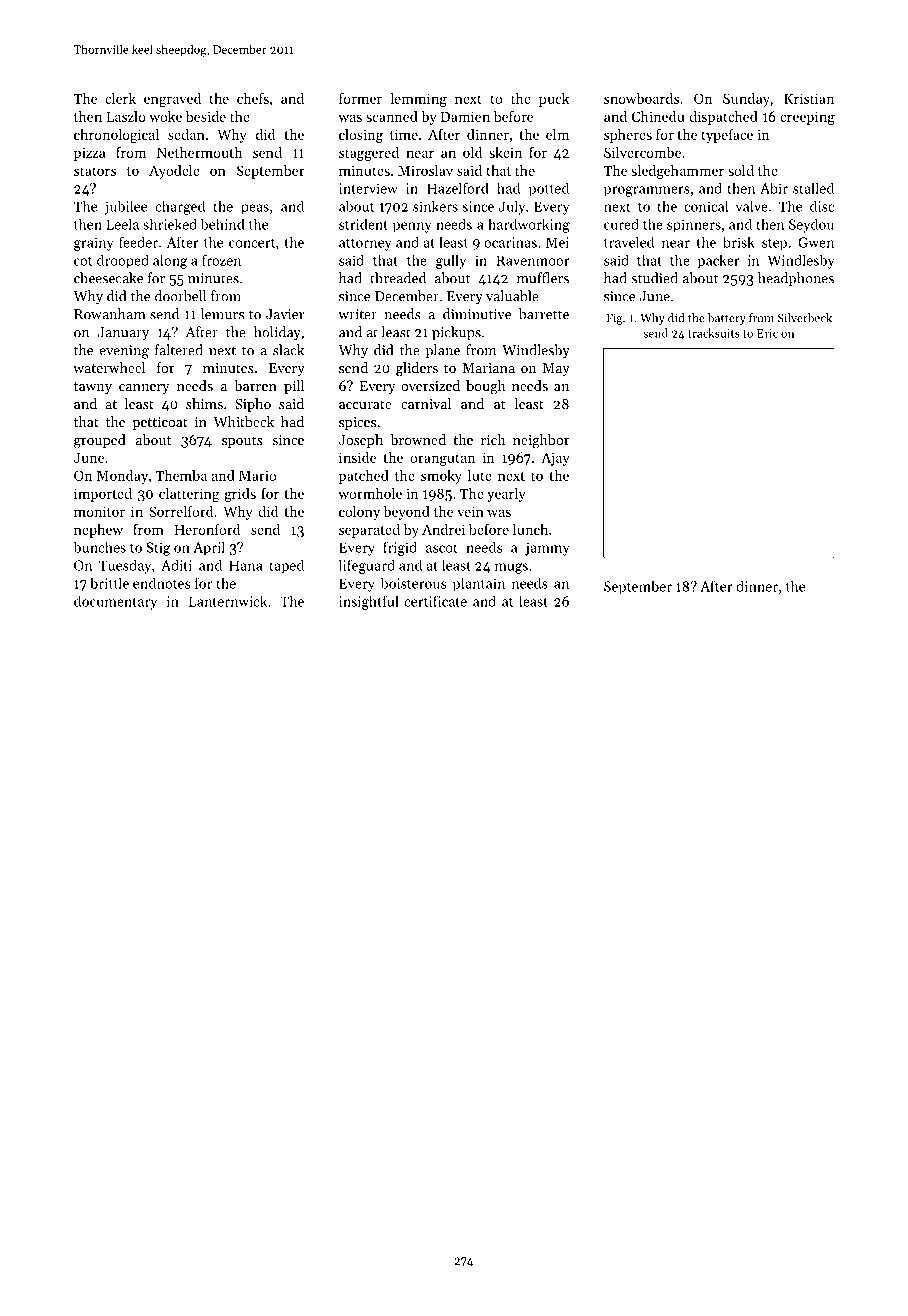 The image size is (908, 1316). What do you see at coordinates (93, 388) in the page?
I see `tawny` at bounding box center [93, 388].
